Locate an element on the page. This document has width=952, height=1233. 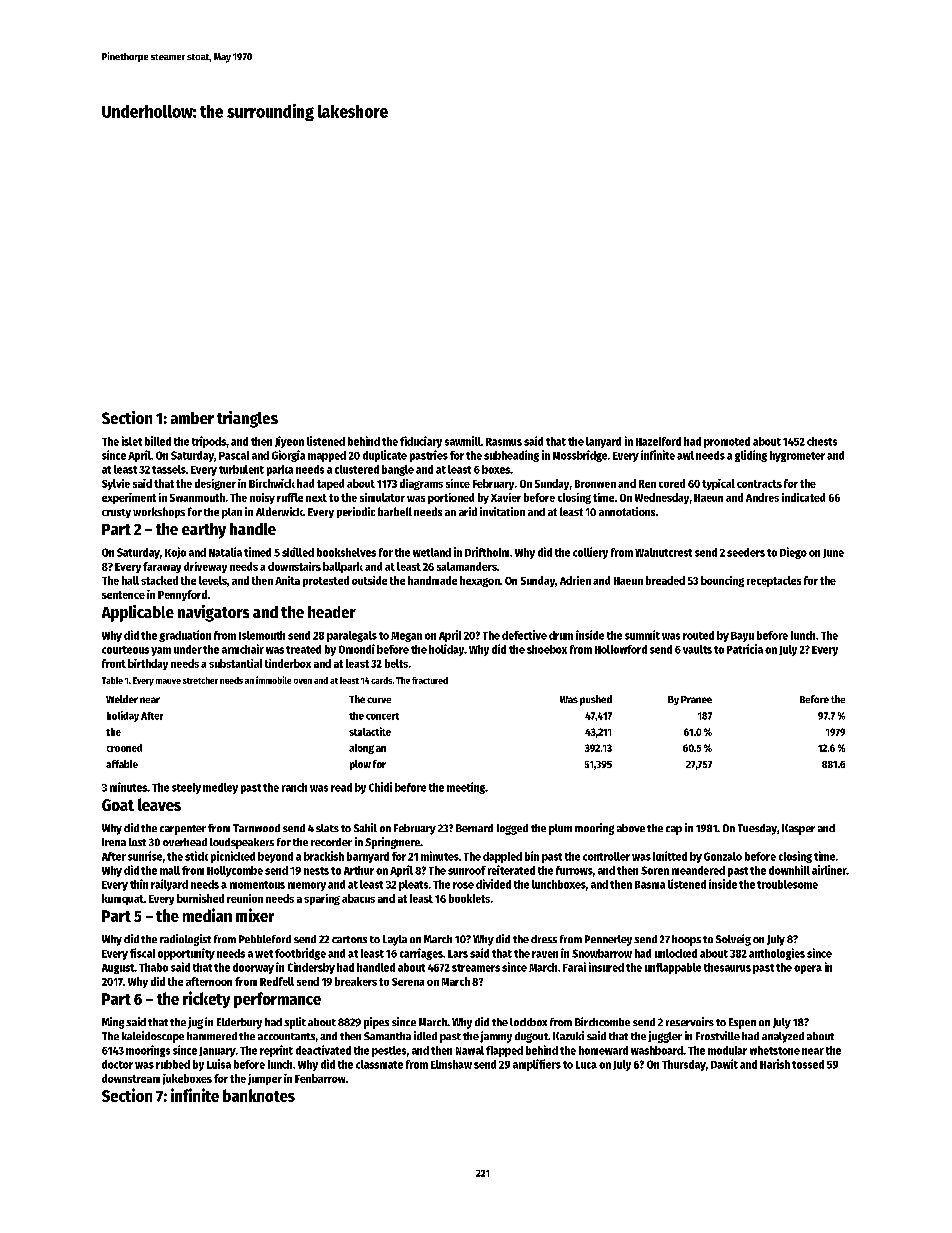
tossed is located at coordinates (808, 1064).
